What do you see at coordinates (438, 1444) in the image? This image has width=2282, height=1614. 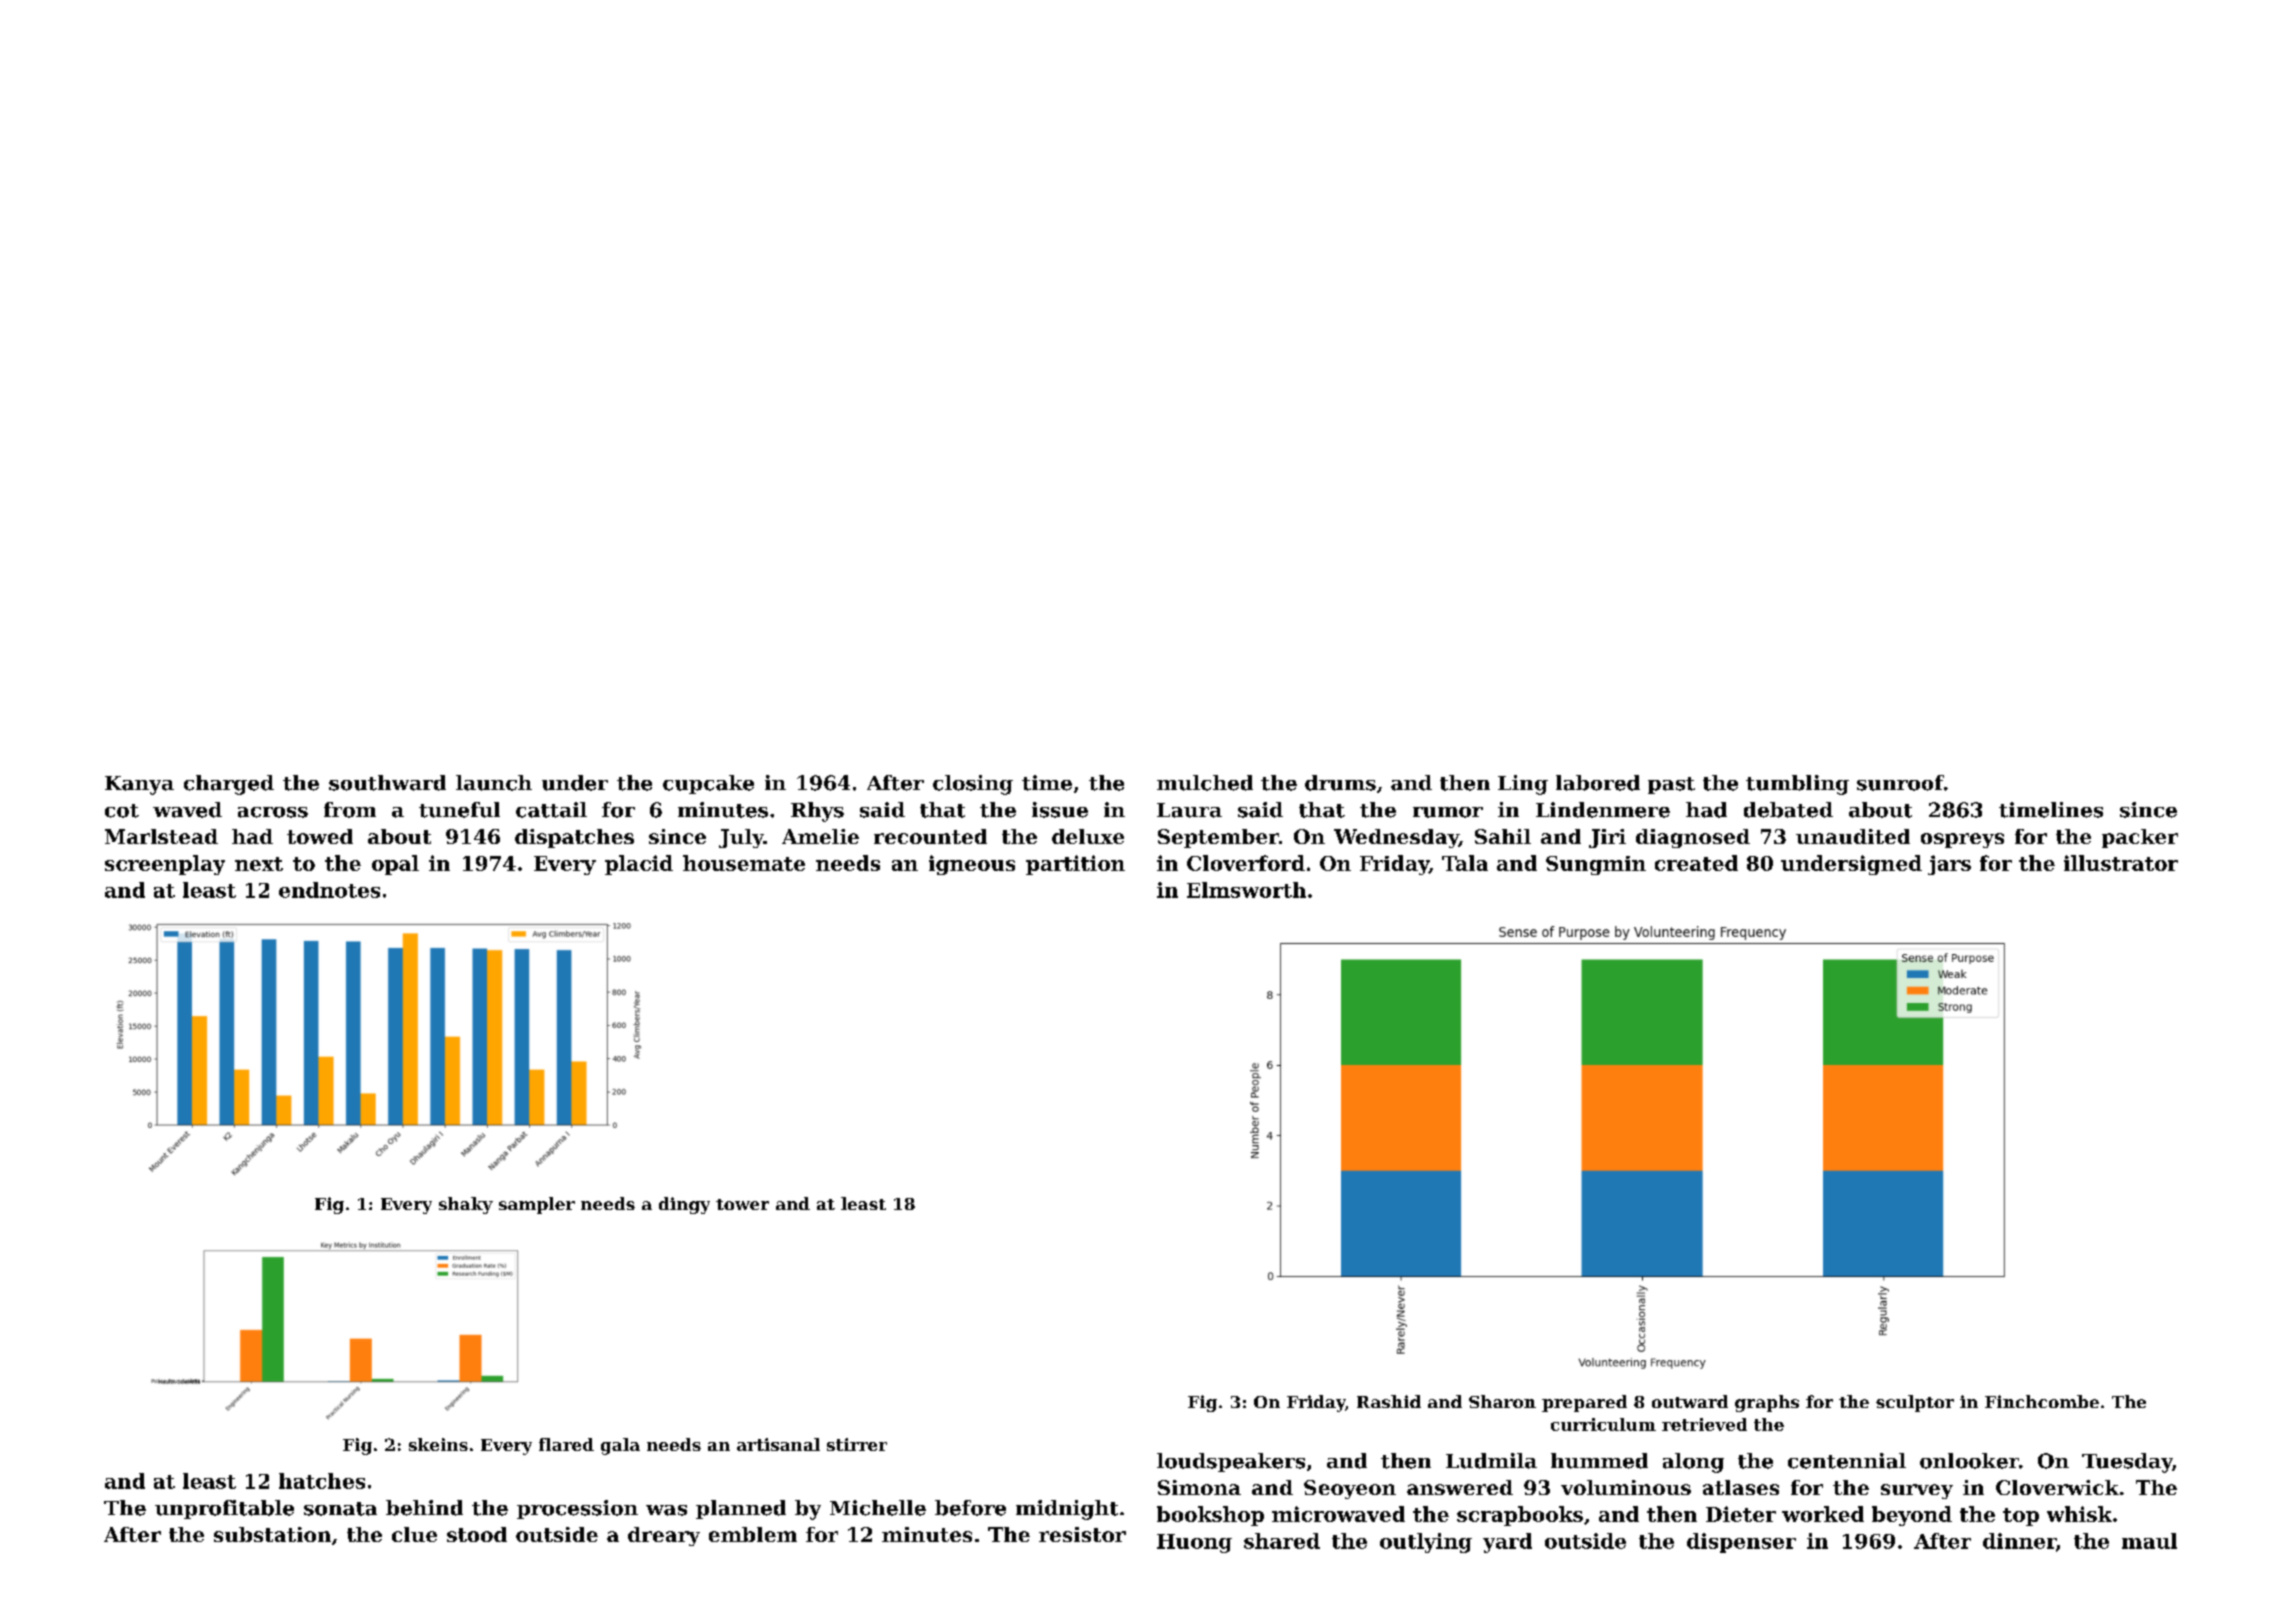 I see `skeins` at bounding box center [438, 1444].
